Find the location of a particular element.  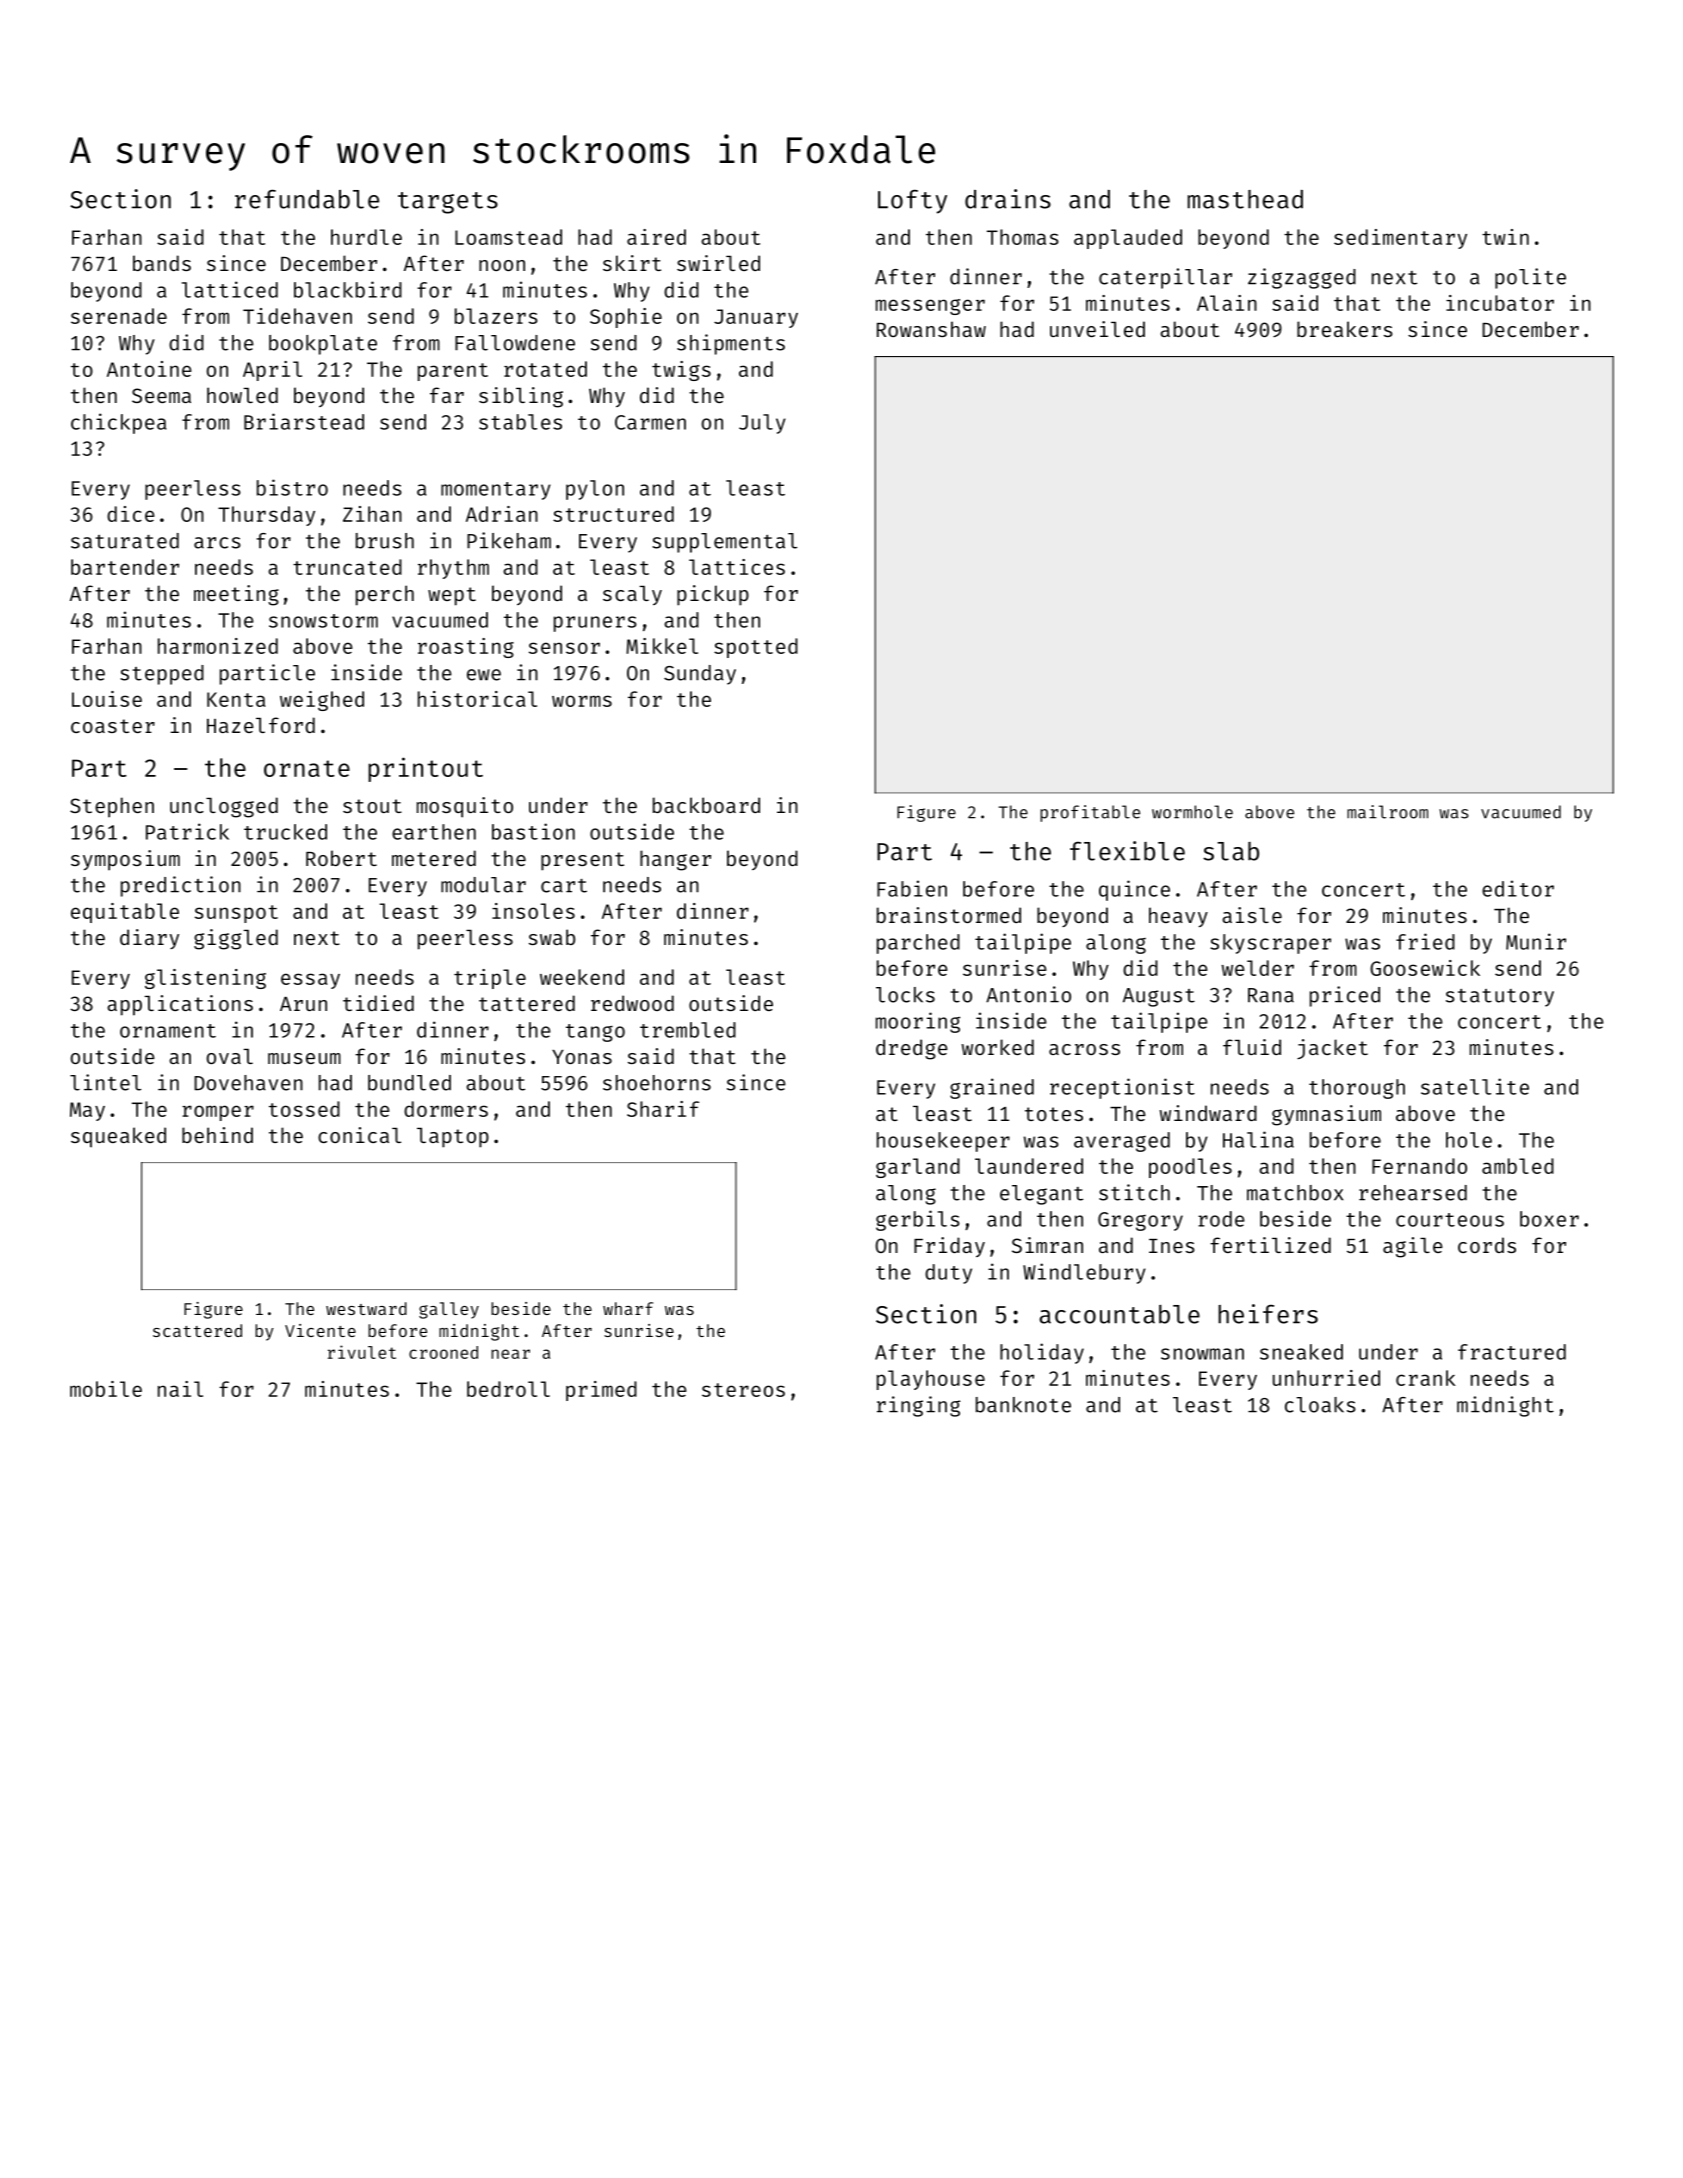

Arun is located at coordinates (303, 1004).
